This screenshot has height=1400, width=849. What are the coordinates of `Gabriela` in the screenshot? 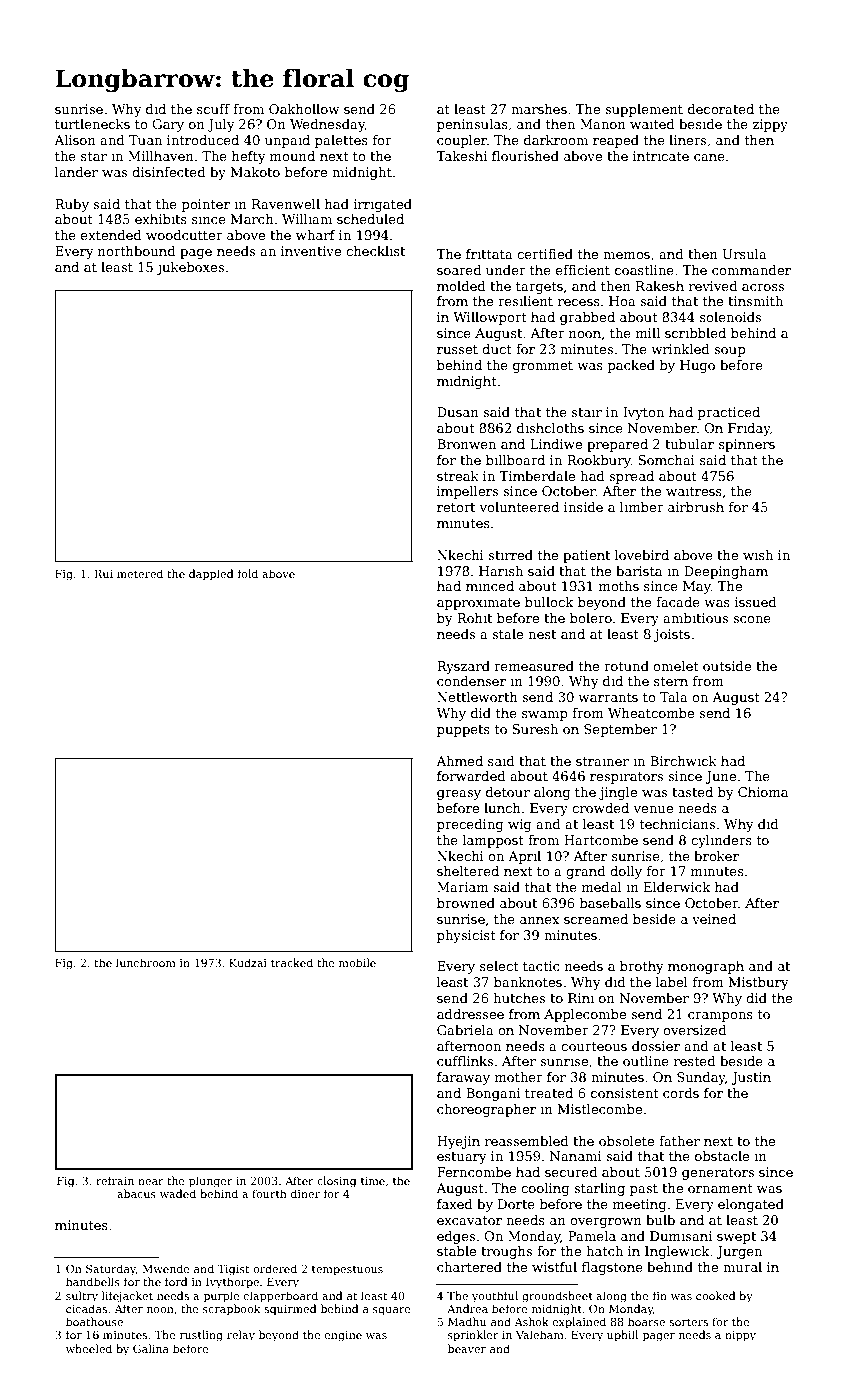 It's located at (465, 1030).
